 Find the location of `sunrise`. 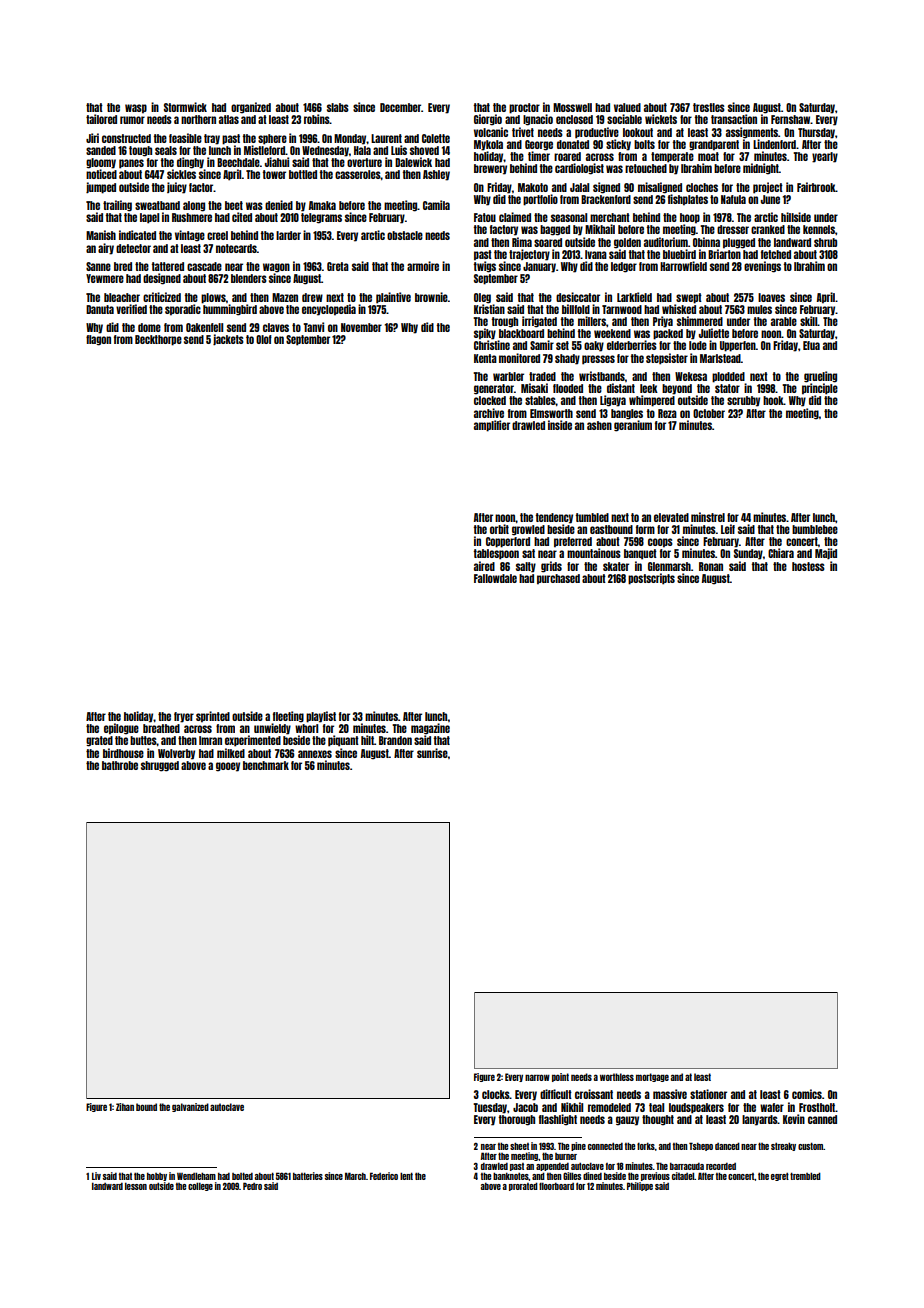

sunrise is located at coordinates (432, 753).
